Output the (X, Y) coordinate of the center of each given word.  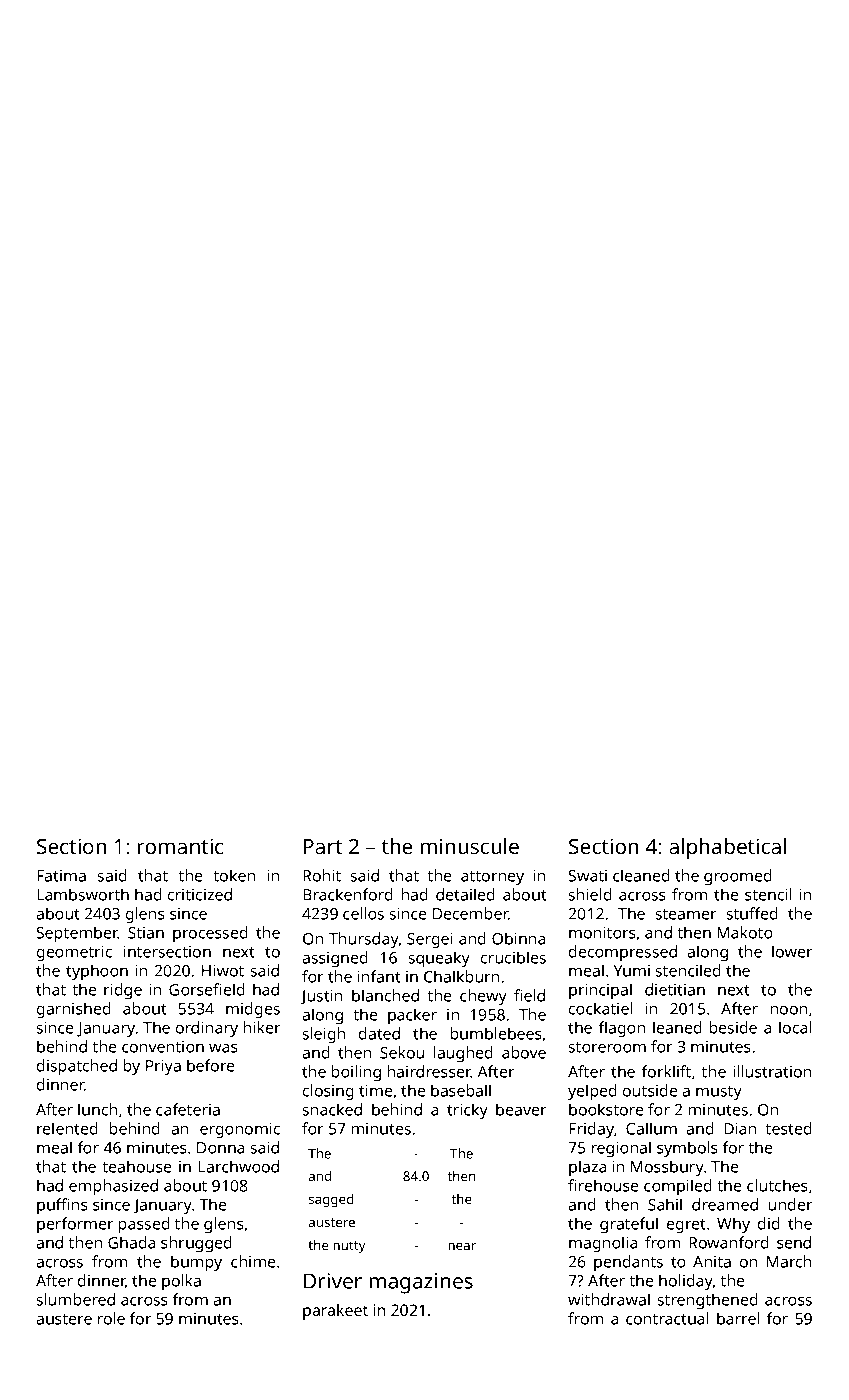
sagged (331, 1200)
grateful (629, 1225)
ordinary (207, 1029)
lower (792, 951)
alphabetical (727, 848)
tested (789, 1128)
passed (144, 1225)
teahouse (137, 1166)
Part (323, 846)
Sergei (430, 941)
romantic (180, 846)
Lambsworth (83, 894)
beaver (521, 1109)
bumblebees (496, 1033)
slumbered (76, 1299)
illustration (772, 1071)
